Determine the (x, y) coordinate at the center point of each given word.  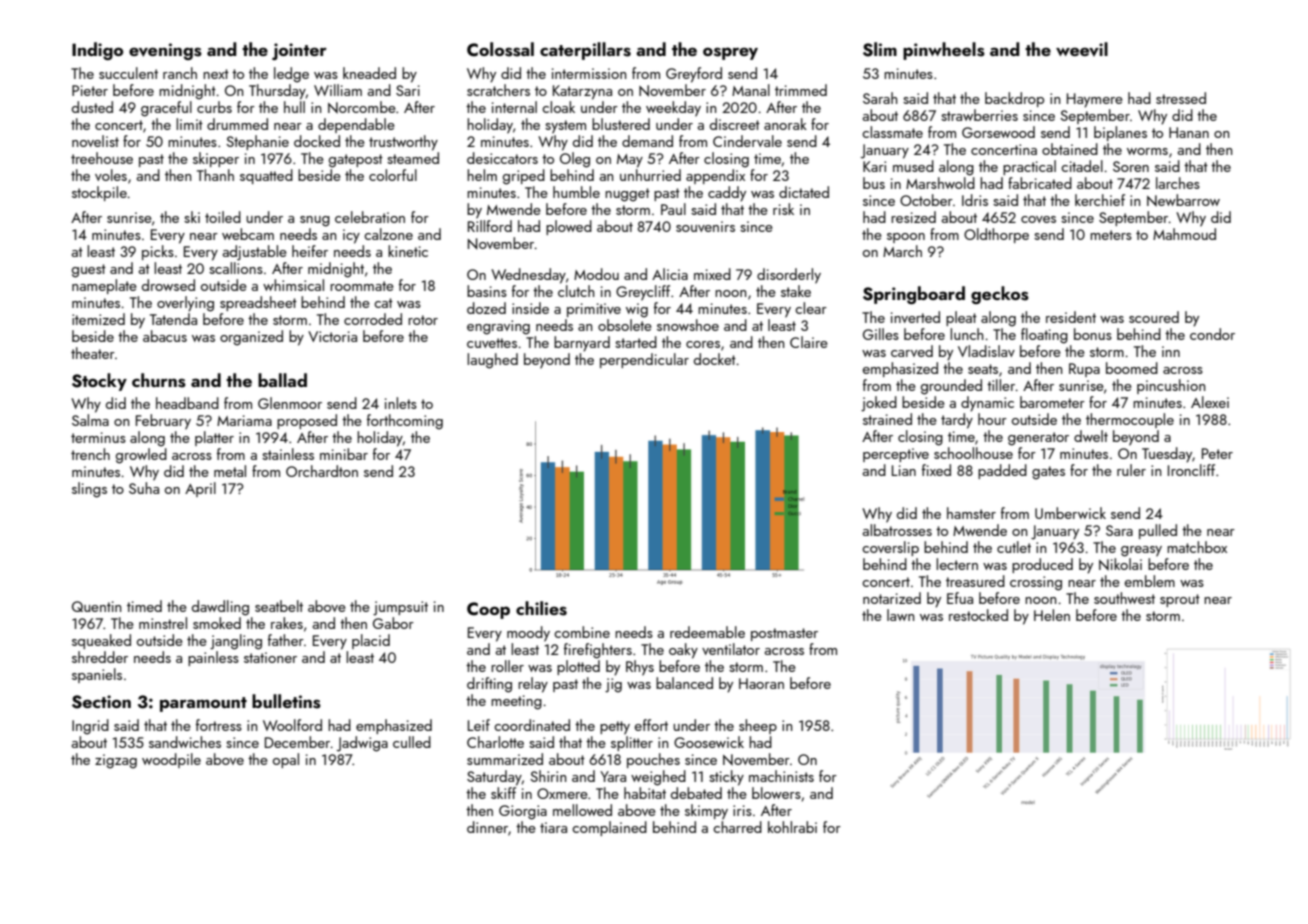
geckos (1000, 295)
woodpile (171, 760)
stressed (1181, 98)
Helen (1052, 615)
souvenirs (705, 226)
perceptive (896, 455)
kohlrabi (792, 827)
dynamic (987, 404)
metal (230, 471)
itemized (98, 319)
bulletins (286, 701)
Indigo (97, 51)
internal (514, 107)
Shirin (548, 776)
